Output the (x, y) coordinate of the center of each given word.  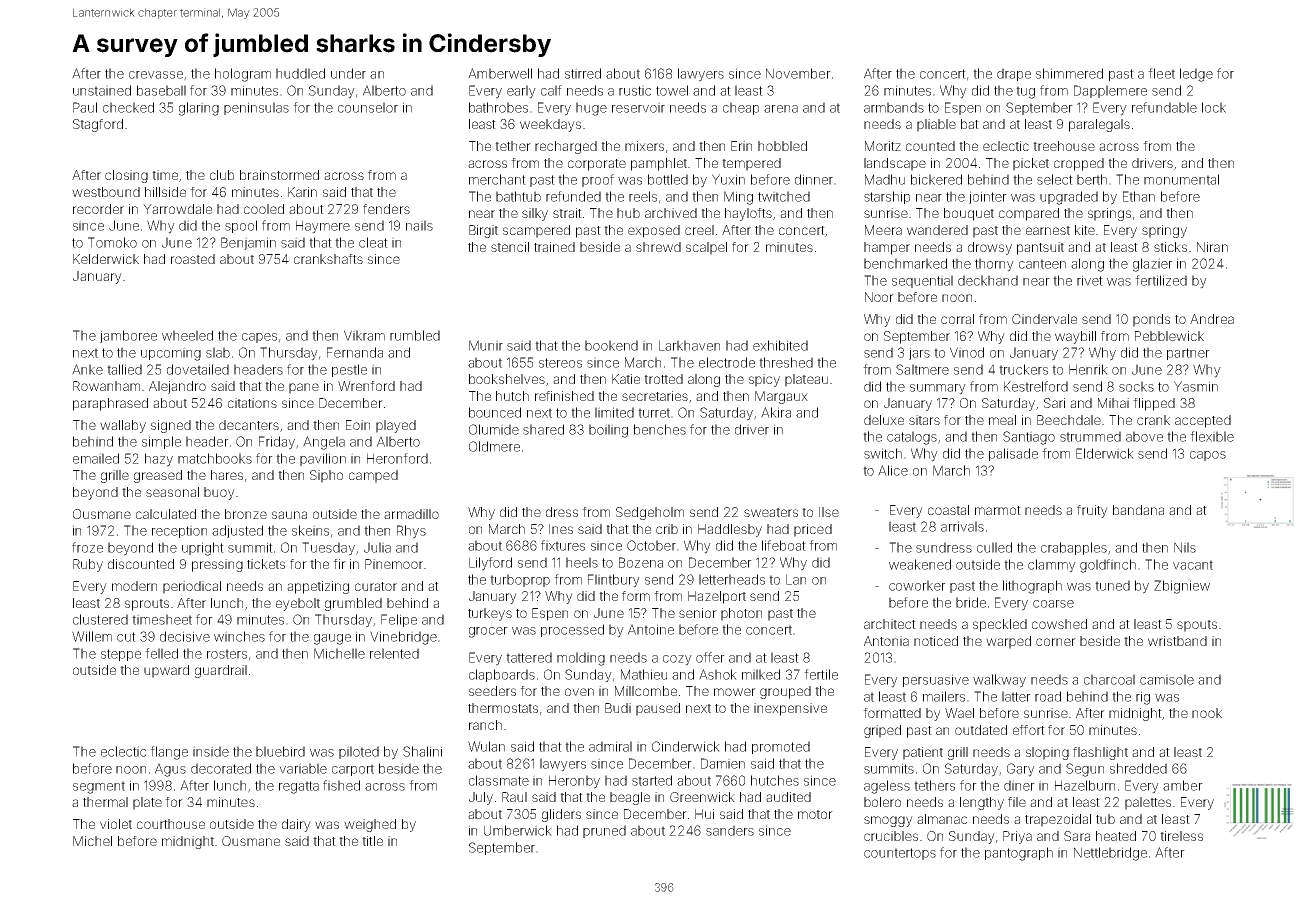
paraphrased (110, 404)
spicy (764, 380)
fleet (1161, 73)
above (1144, 436)
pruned (604, 831)
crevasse (156, 75)
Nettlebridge (1110, 854)
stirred (583, 73)
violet (116, 824)
